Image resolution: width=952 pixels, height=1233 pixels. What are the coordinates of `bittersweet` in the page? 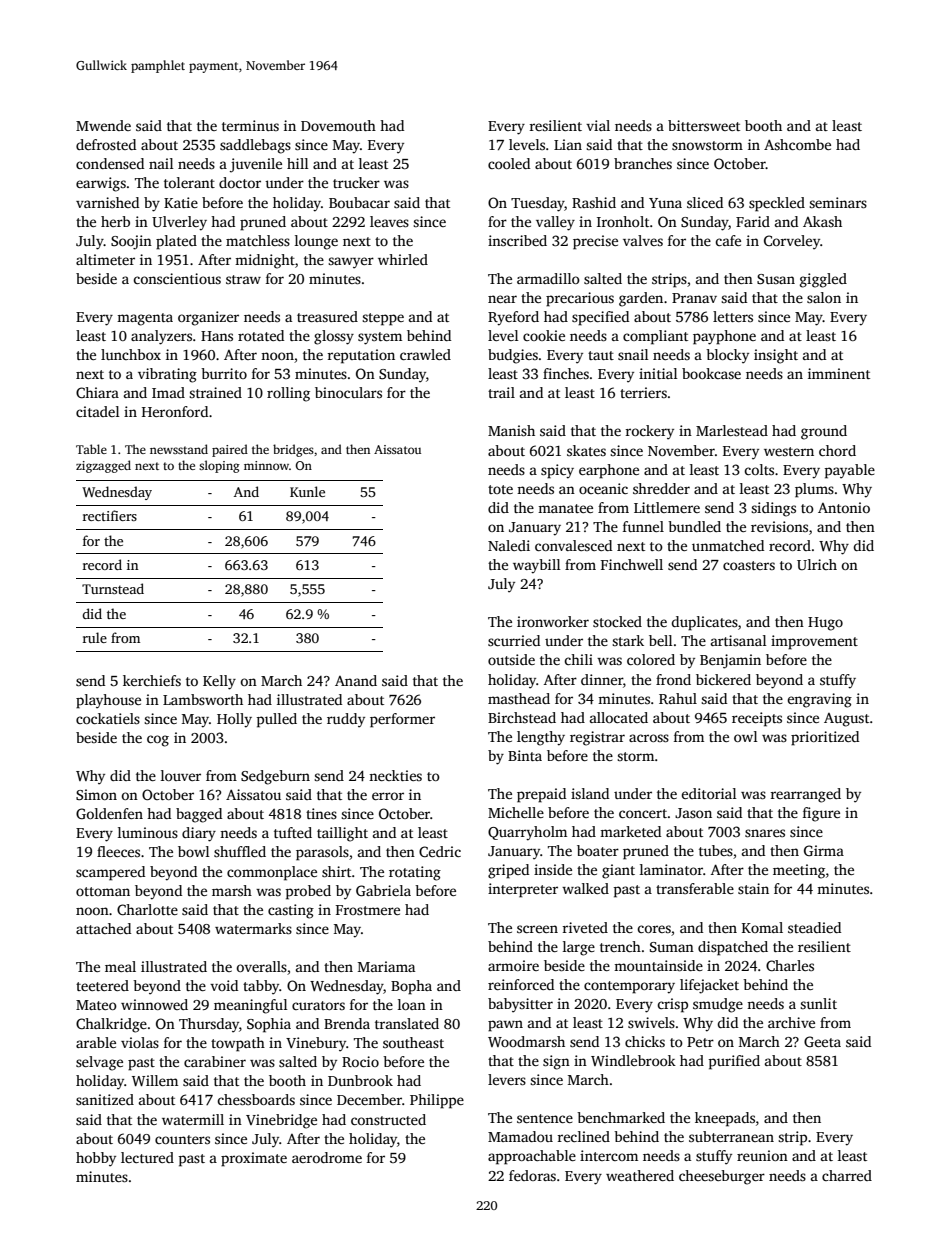 It's located at (704, 125).
